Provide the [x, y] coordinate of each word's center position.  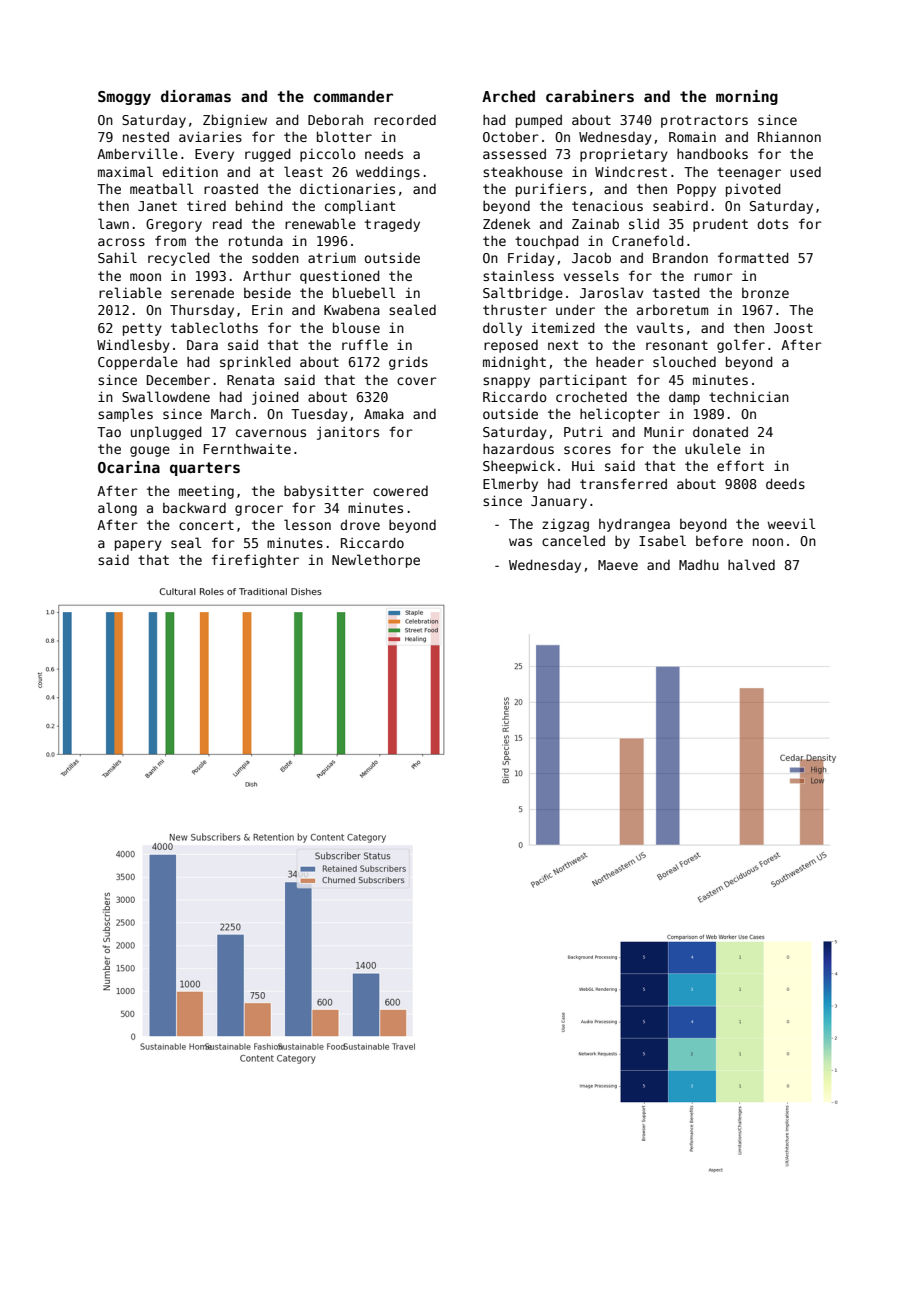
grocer [259, 510]
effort [740, 465]
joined [275, 398]
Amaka [384, 413]
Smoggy [124, 98]
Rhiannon [789, 136]
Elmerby [510, 485]
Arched [508, 96]
